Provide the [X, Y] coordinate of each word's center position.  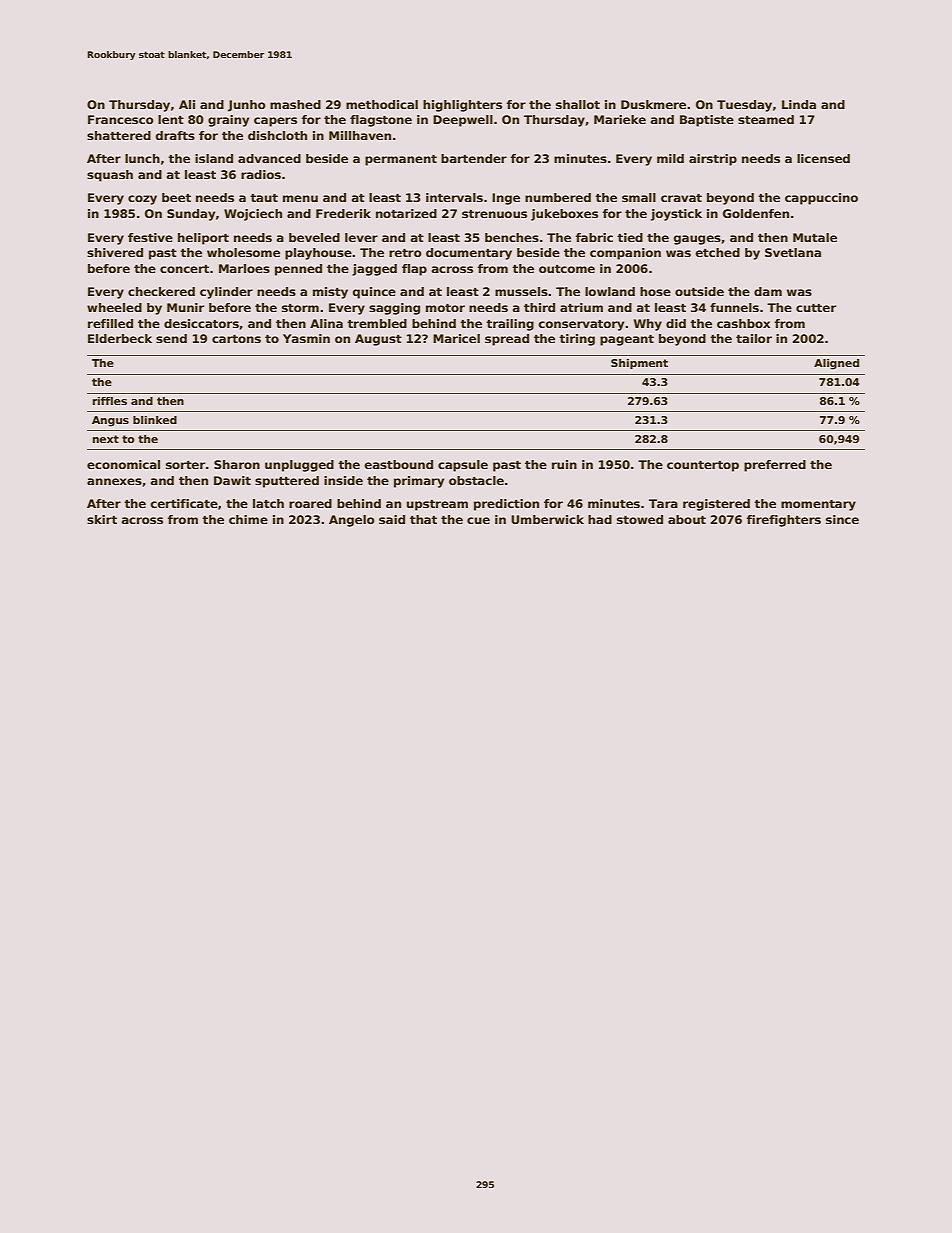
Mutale [815, 237]
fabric [594, 237]
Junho [247, 106]
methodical [382, 104]
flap [414, 270]
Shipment [639, 364]
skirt [102, 519]
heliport [203, 239]
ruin [564, 464]
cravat [681, 198]
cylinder [226, 293]
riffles [110, 401]
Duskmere [653, 104]
